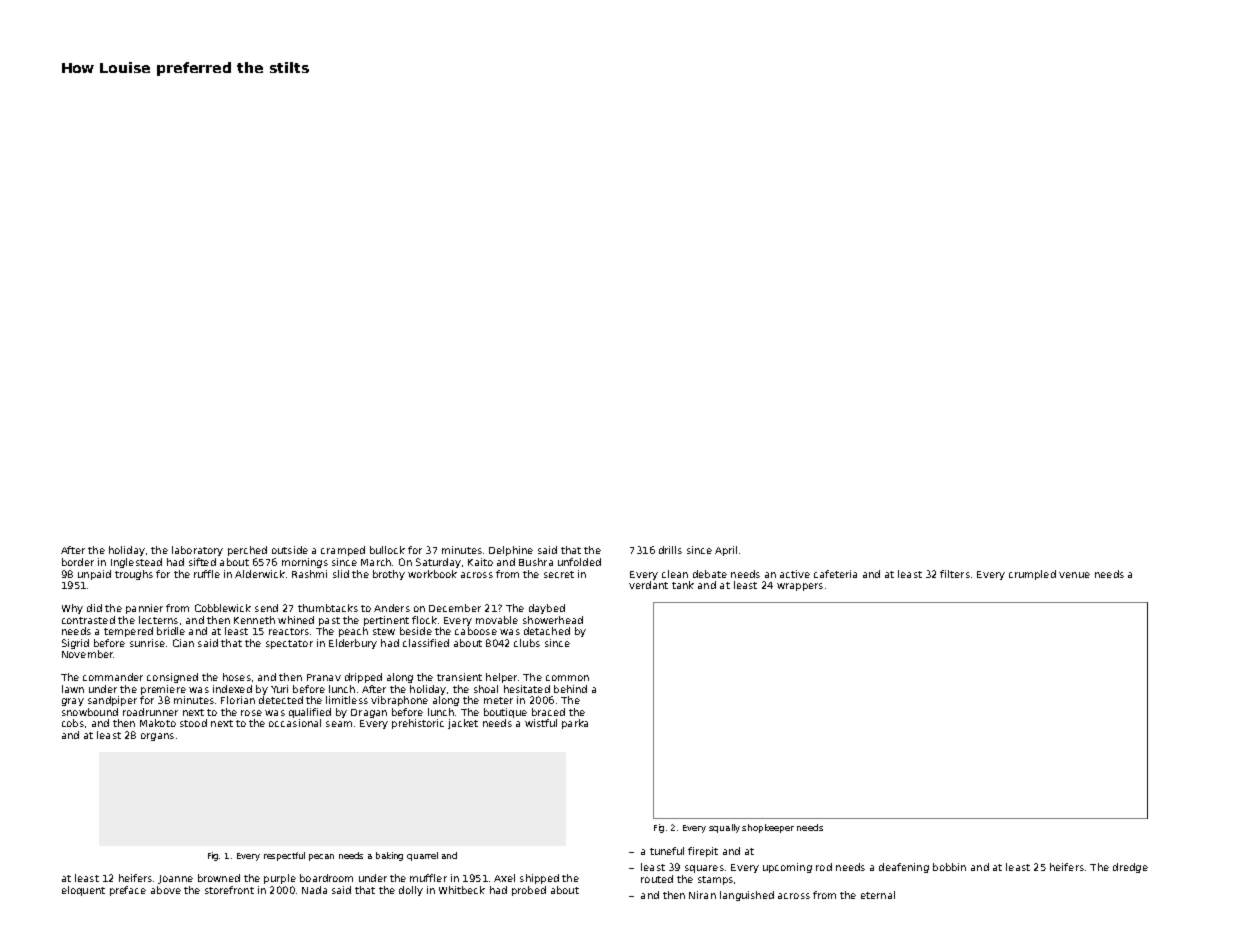 This page has height=952, width=1233. I want to click on respectful, so click(284, 856).
